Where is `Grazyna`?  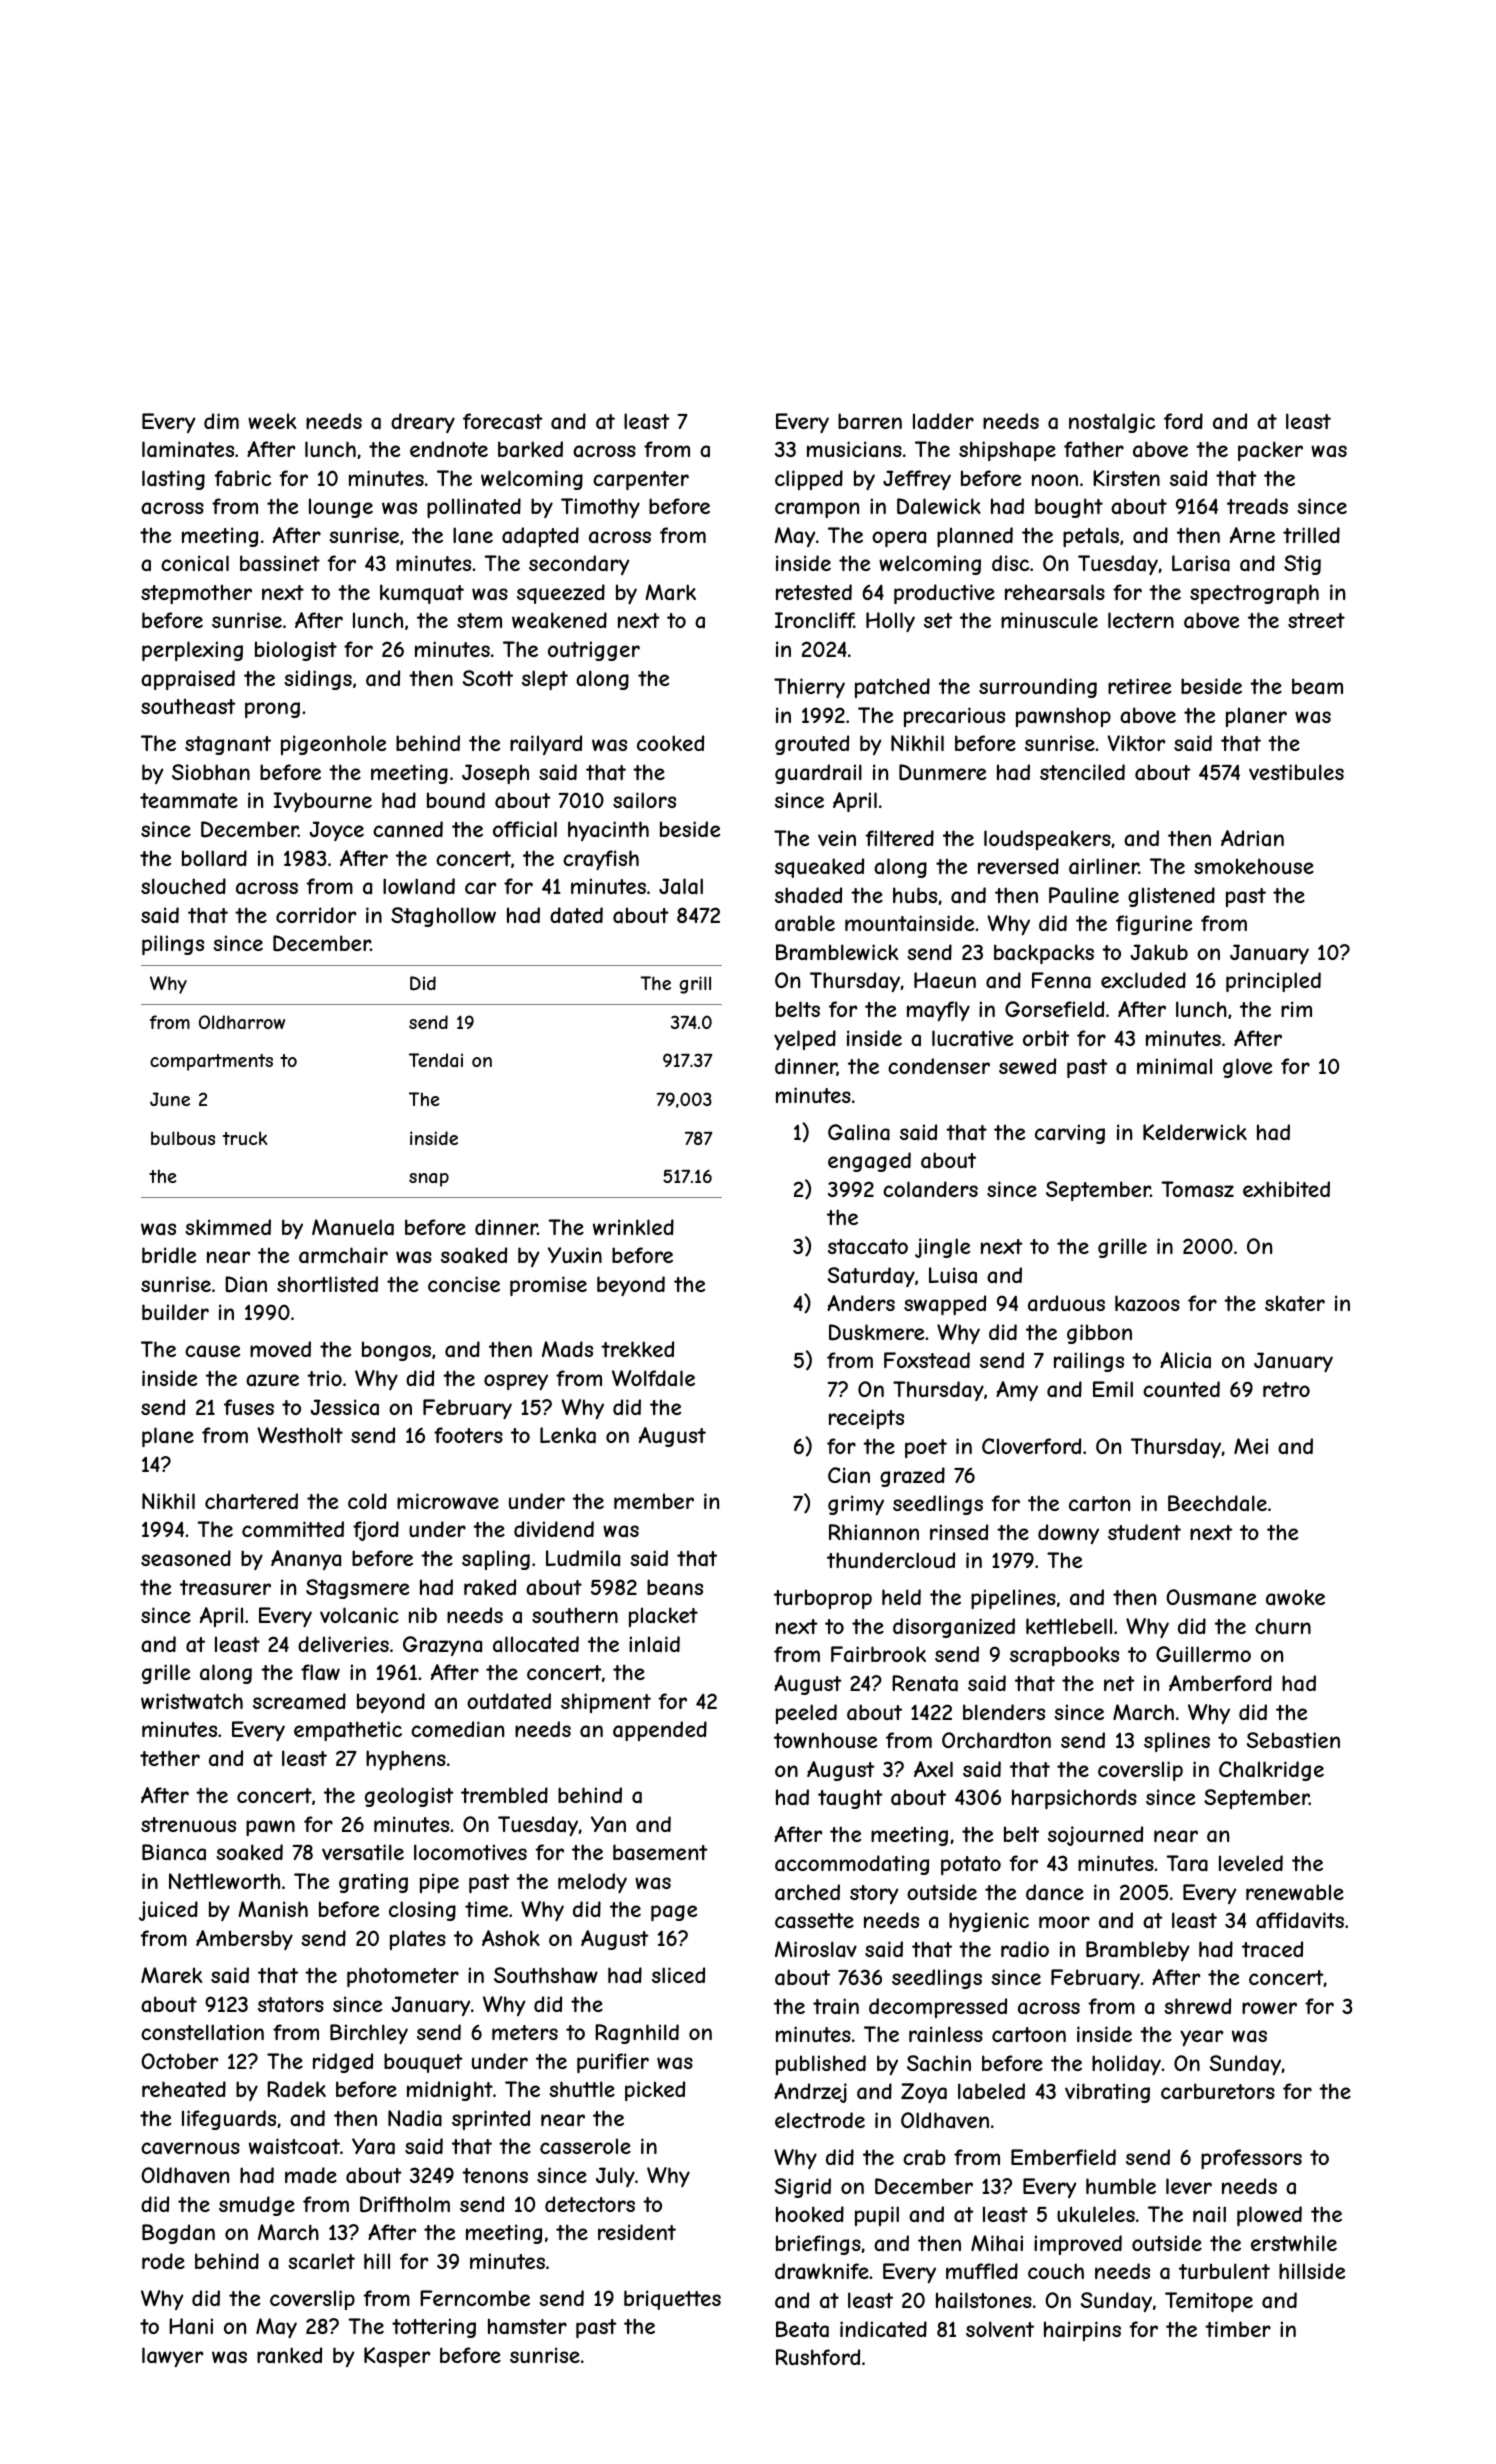
Grazyna is located at coordinates (442, 1646).
